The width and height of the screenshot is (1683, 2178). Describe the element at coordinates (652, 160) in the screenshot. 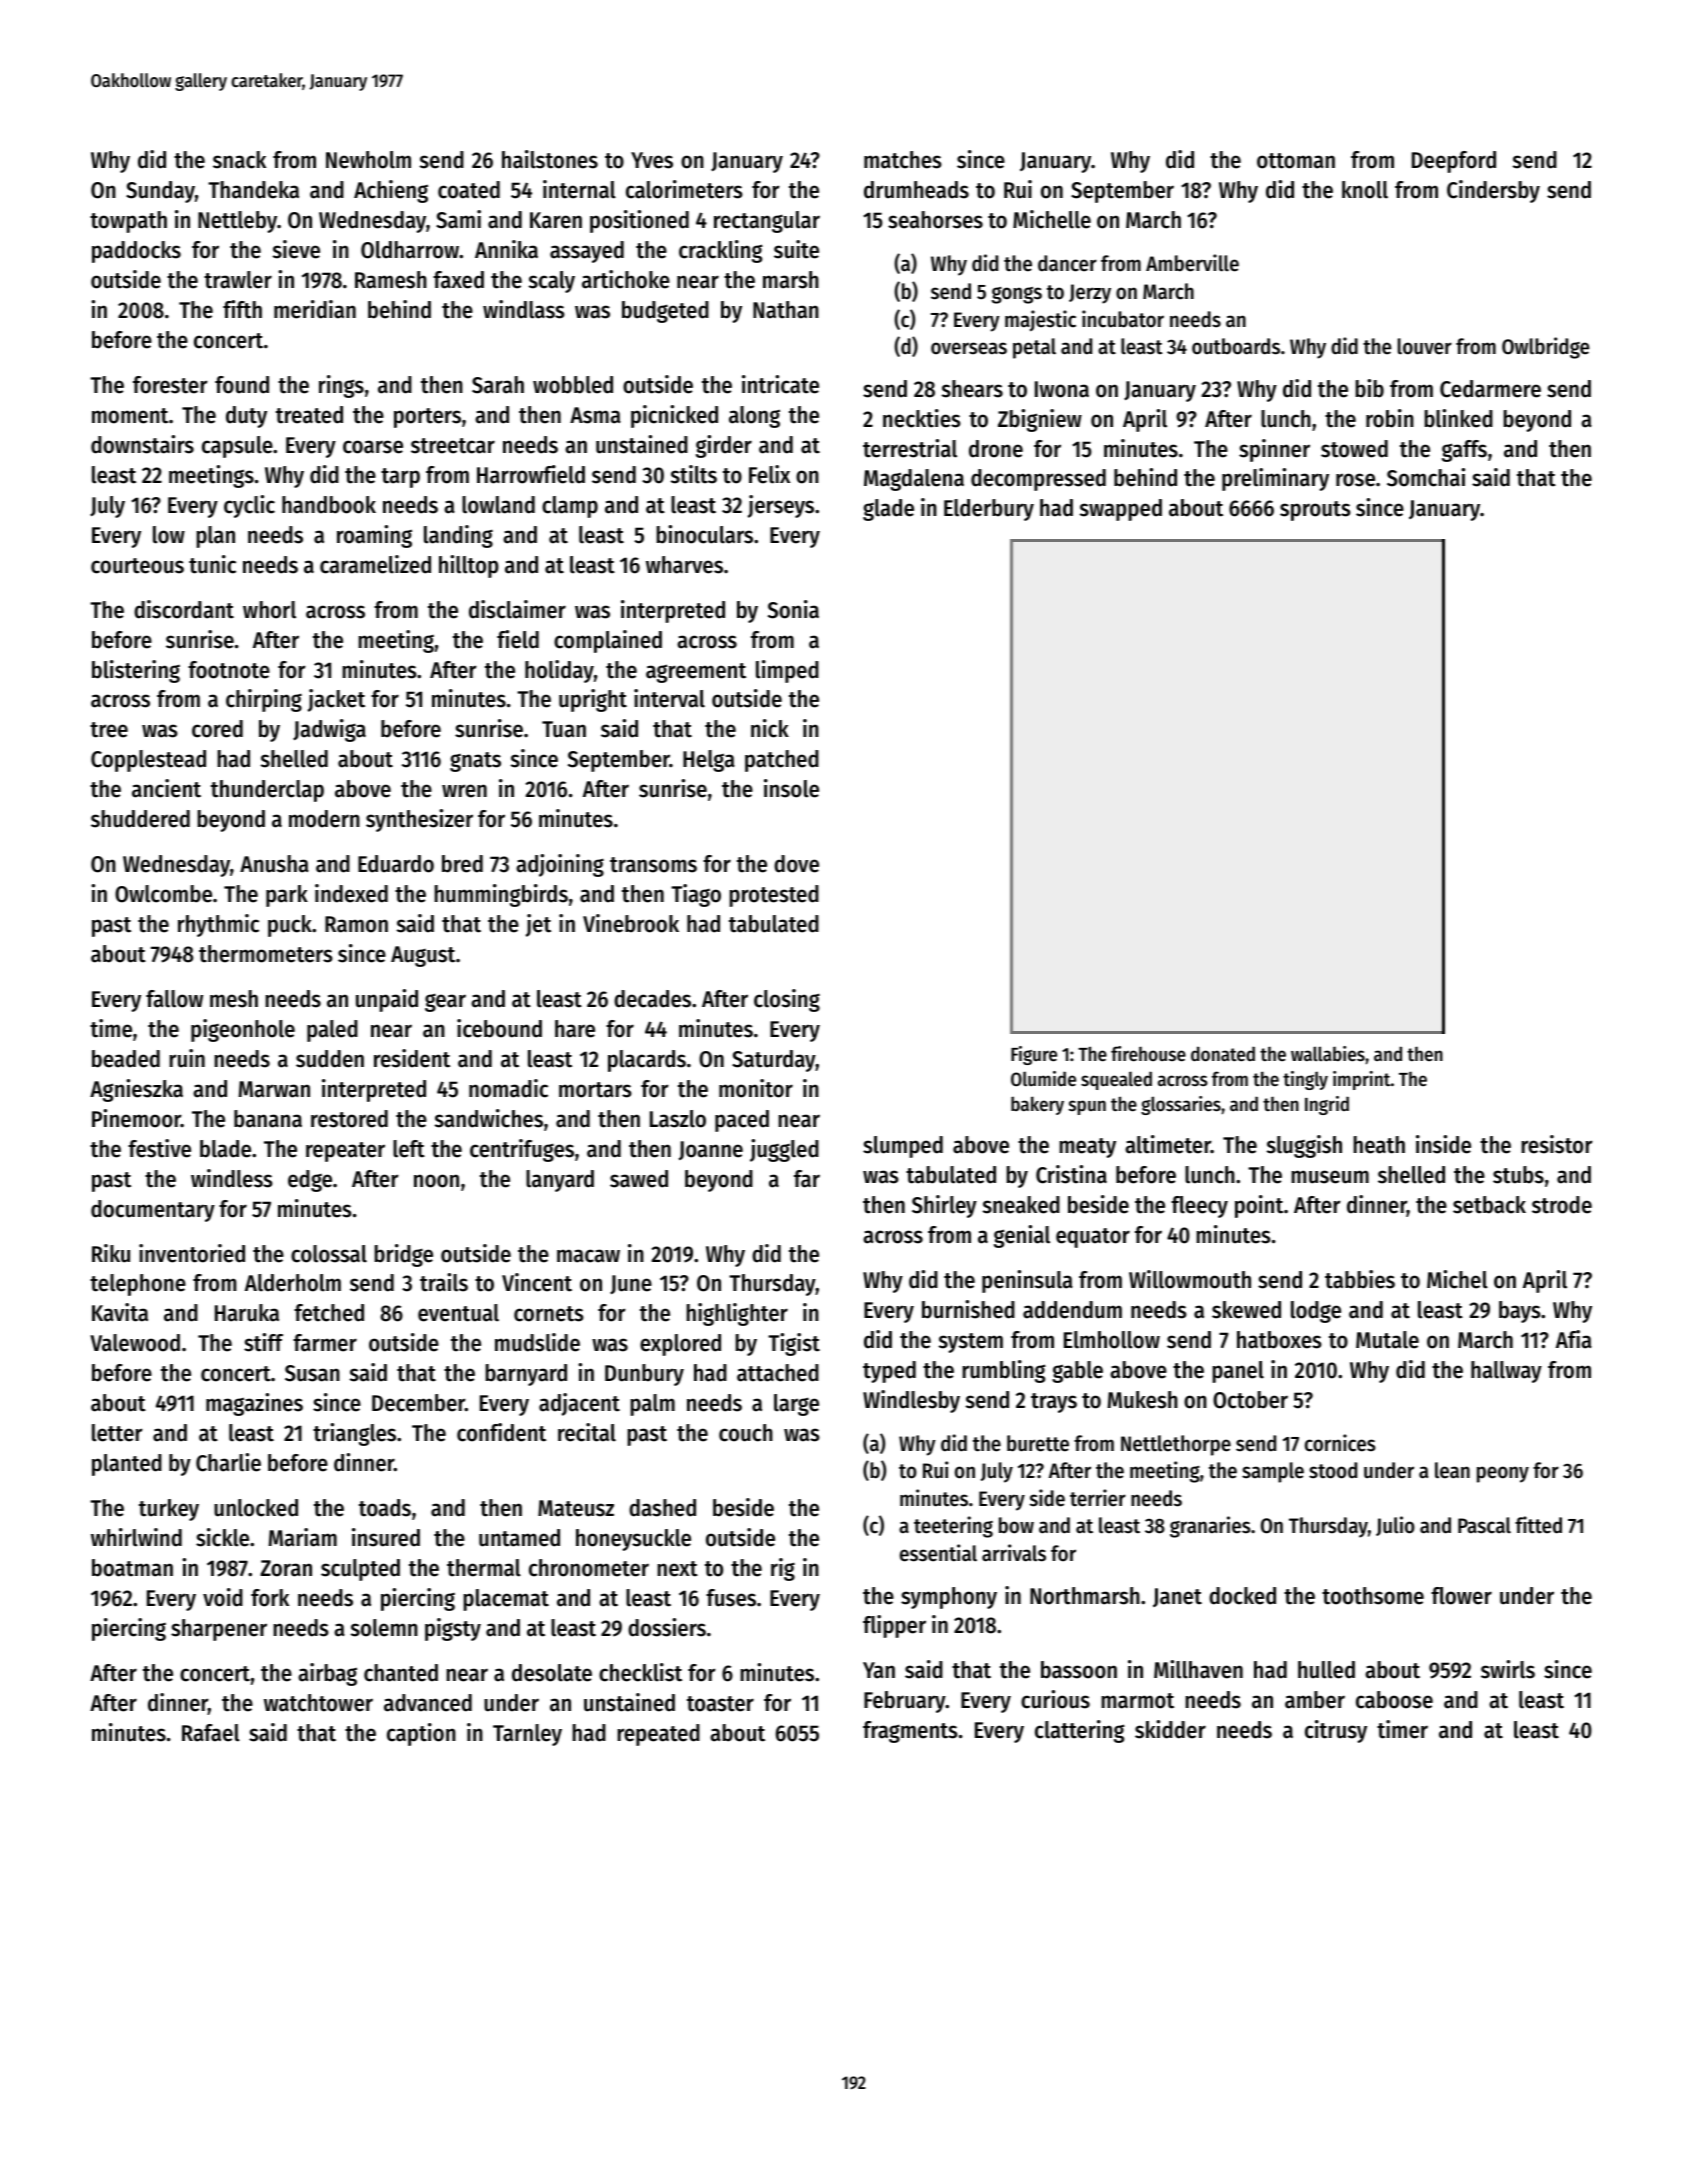

I see `Yves` at that location.
